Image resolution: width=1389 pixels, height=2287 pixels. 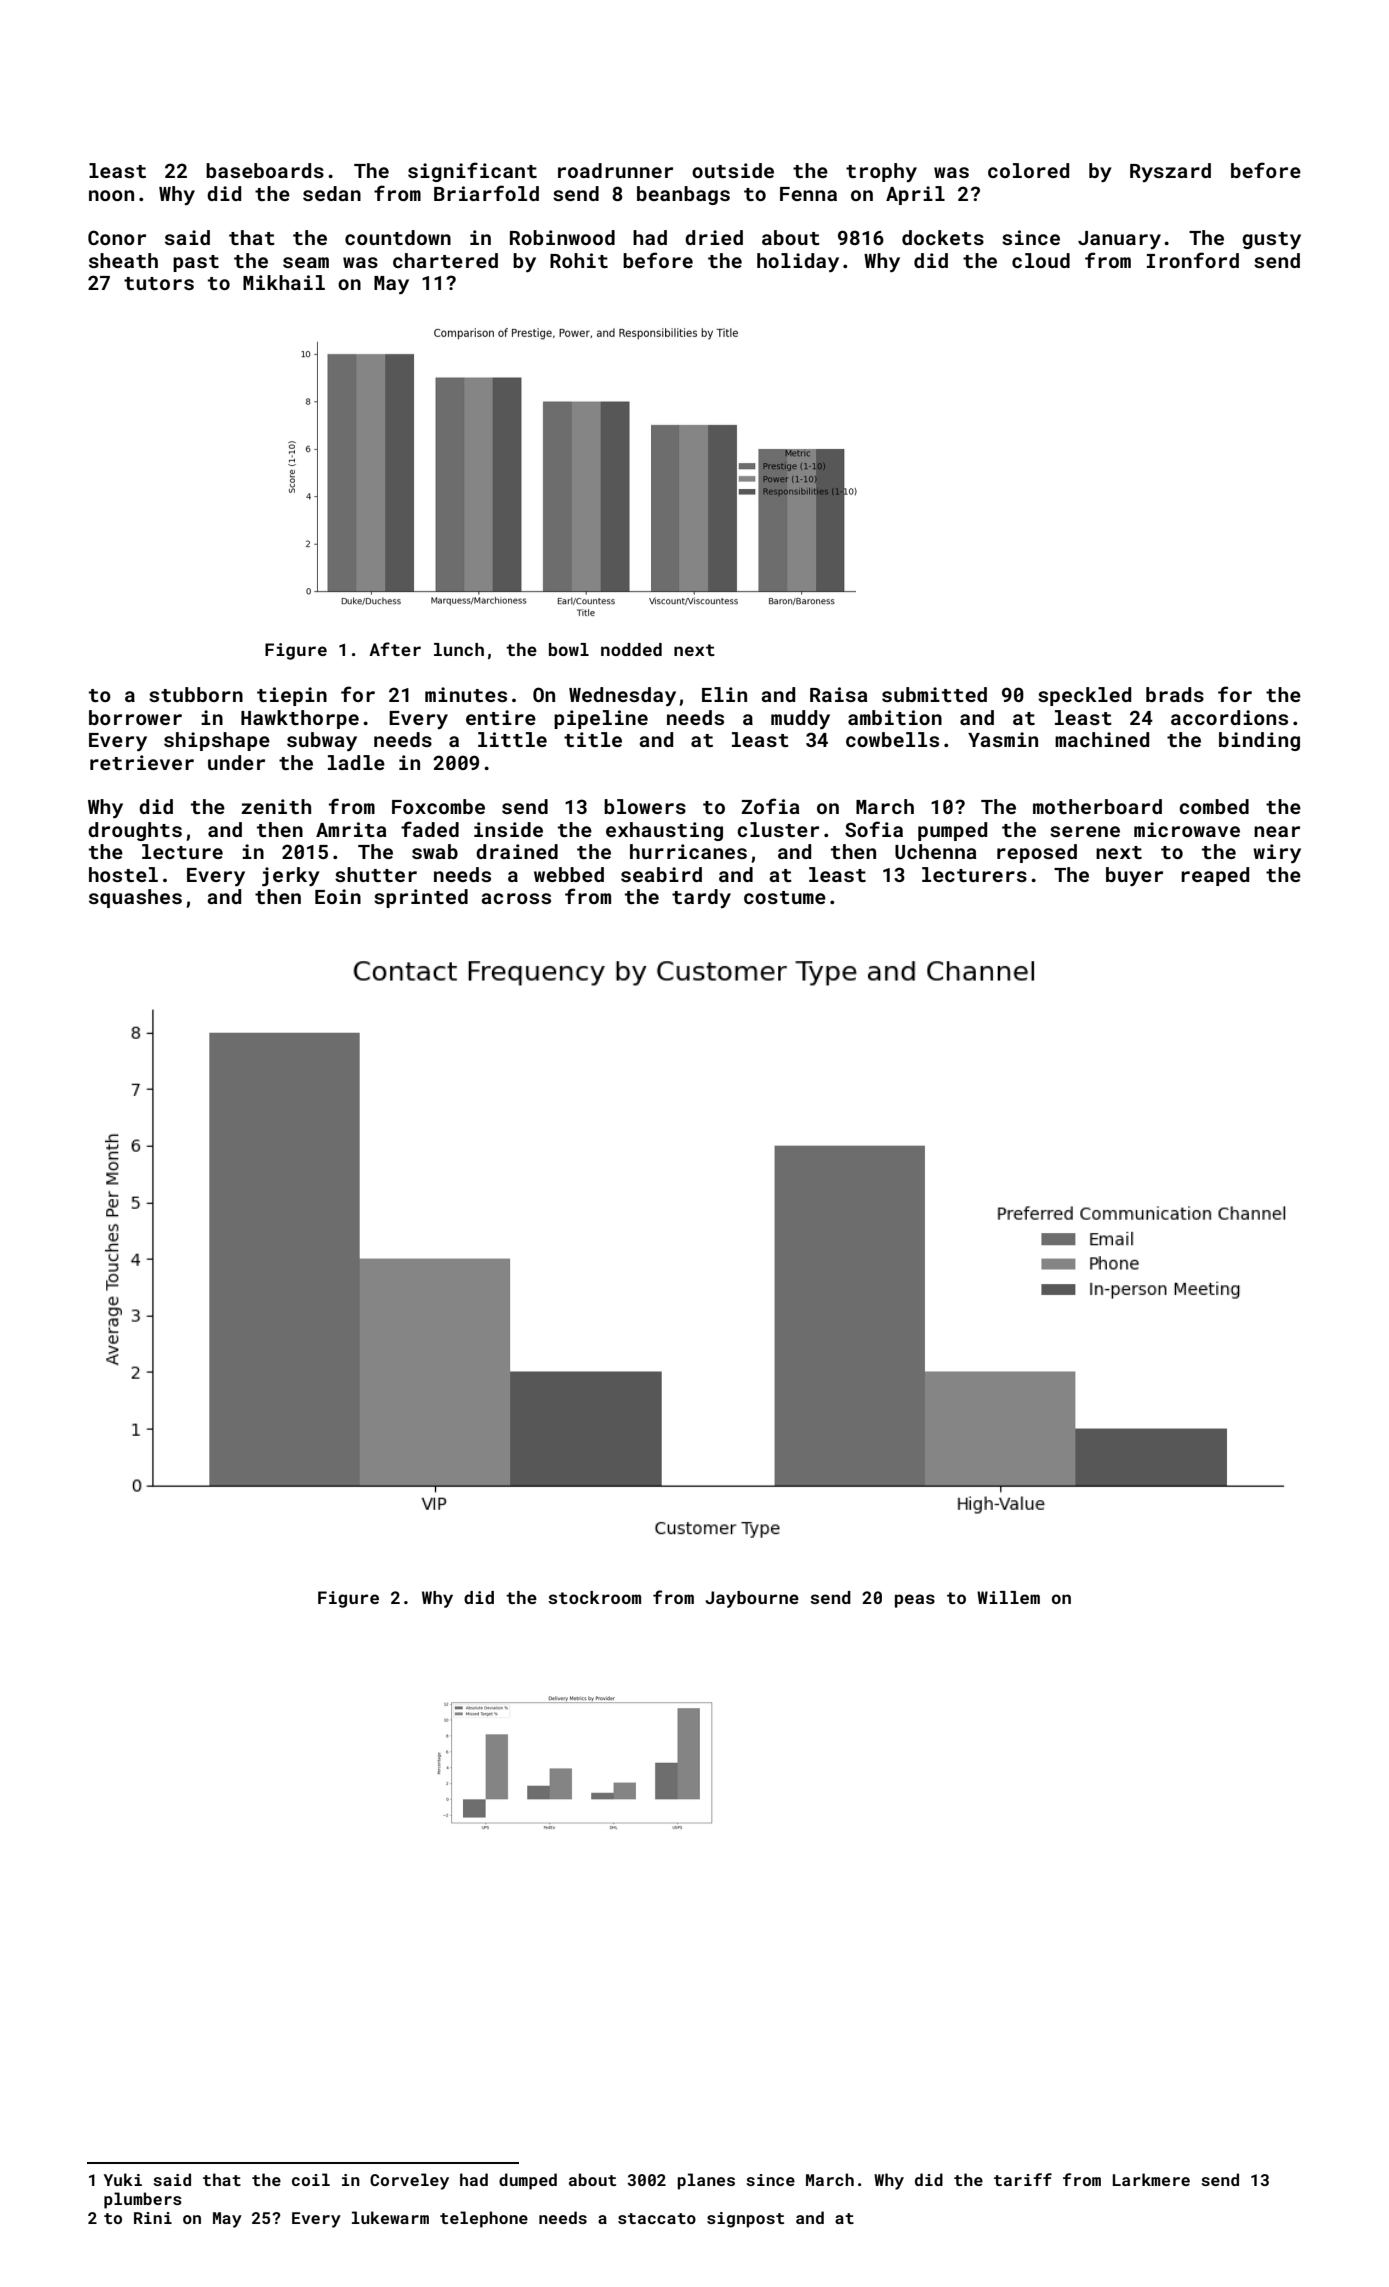 I want to click on squashes, so click(x=135, y=898).
